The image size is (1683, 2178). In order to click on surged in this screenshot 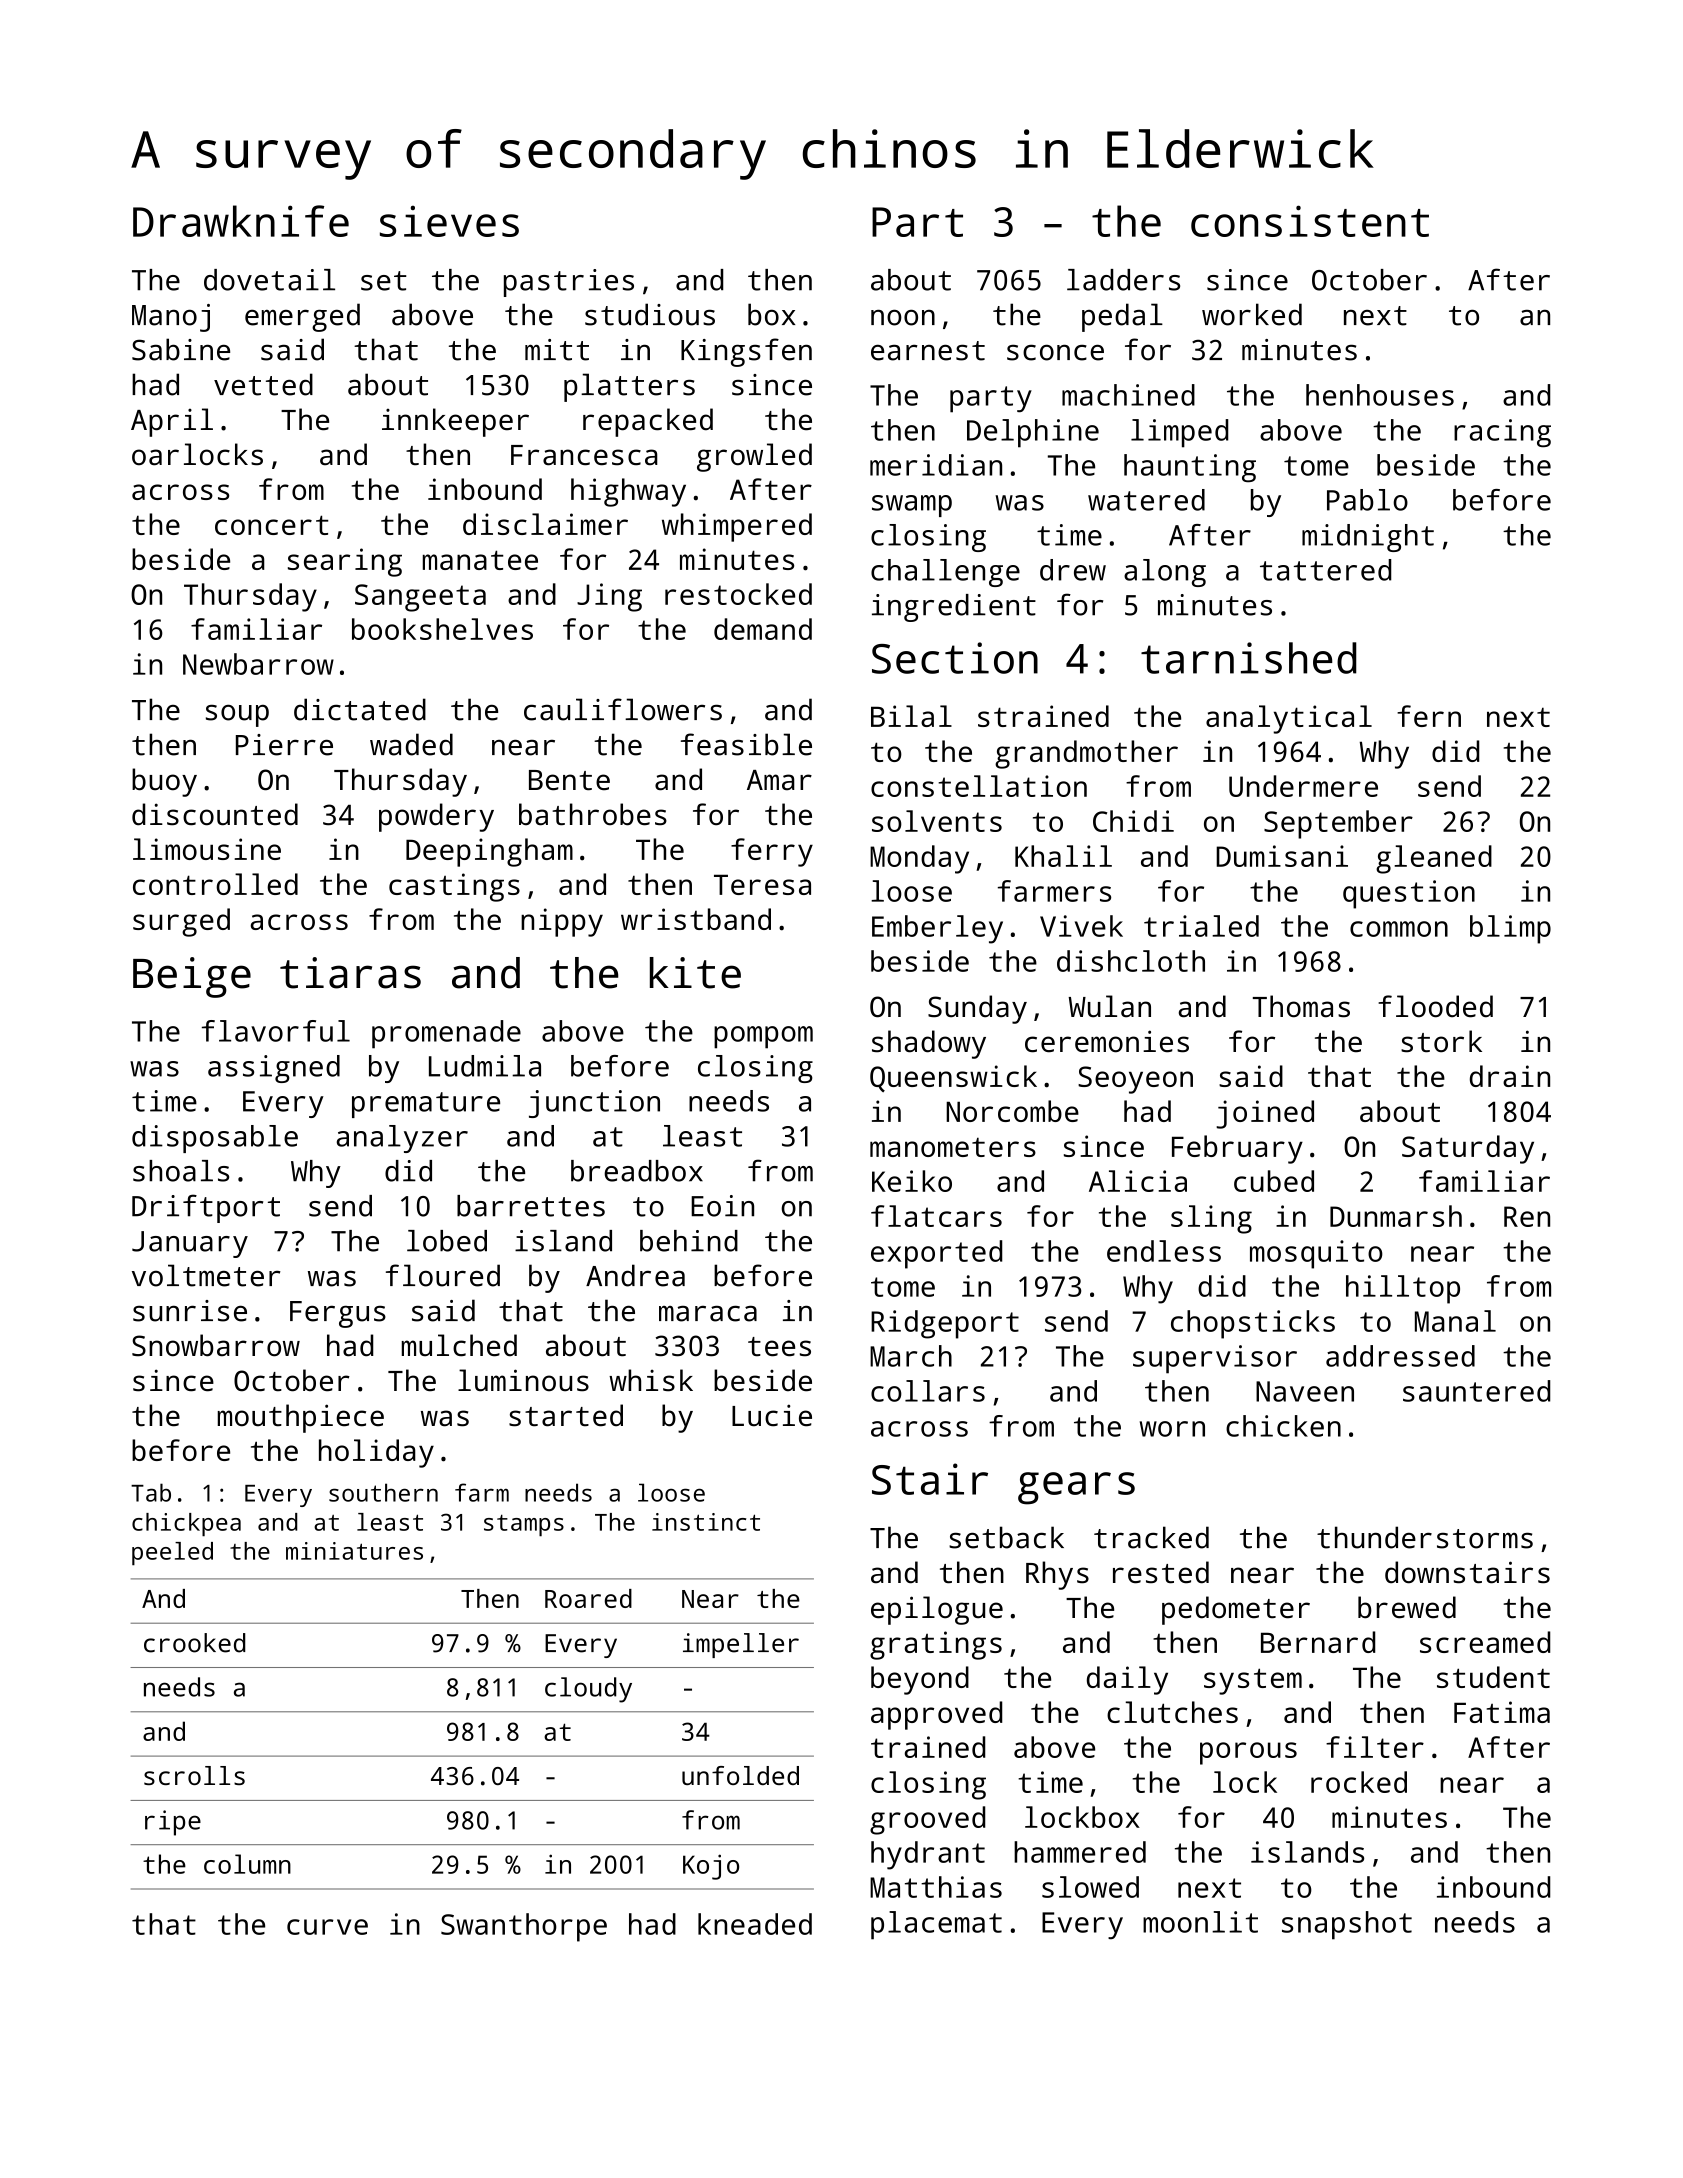, I will do `click(181, 922)`.
